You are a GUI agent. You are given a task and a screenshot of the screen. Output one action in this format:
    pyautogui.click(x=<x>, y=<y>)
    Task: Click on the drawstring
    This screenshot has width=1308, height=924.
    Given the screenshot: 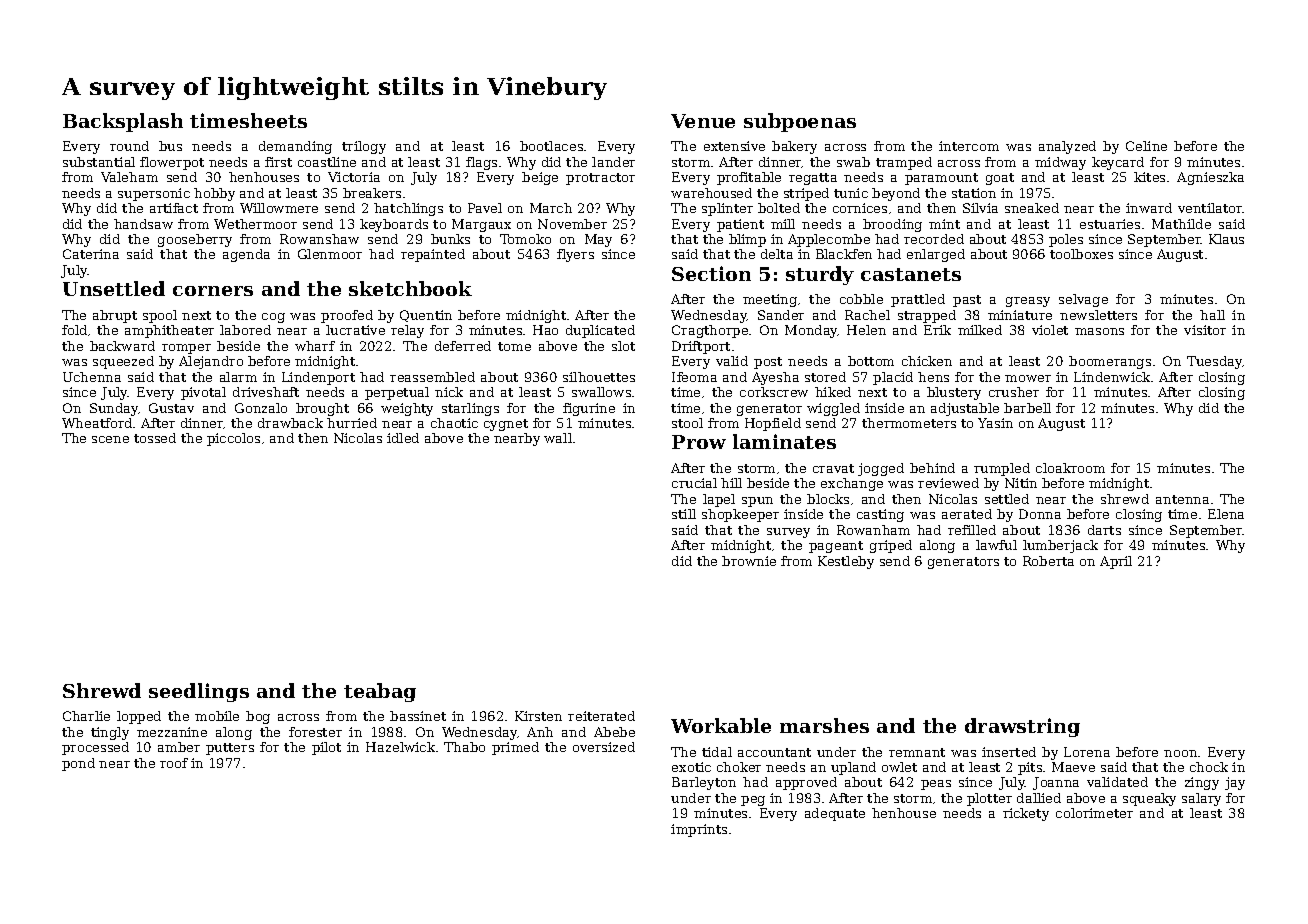 What is the action you would take?
    pyautogui.click(x=1022, y=727)
